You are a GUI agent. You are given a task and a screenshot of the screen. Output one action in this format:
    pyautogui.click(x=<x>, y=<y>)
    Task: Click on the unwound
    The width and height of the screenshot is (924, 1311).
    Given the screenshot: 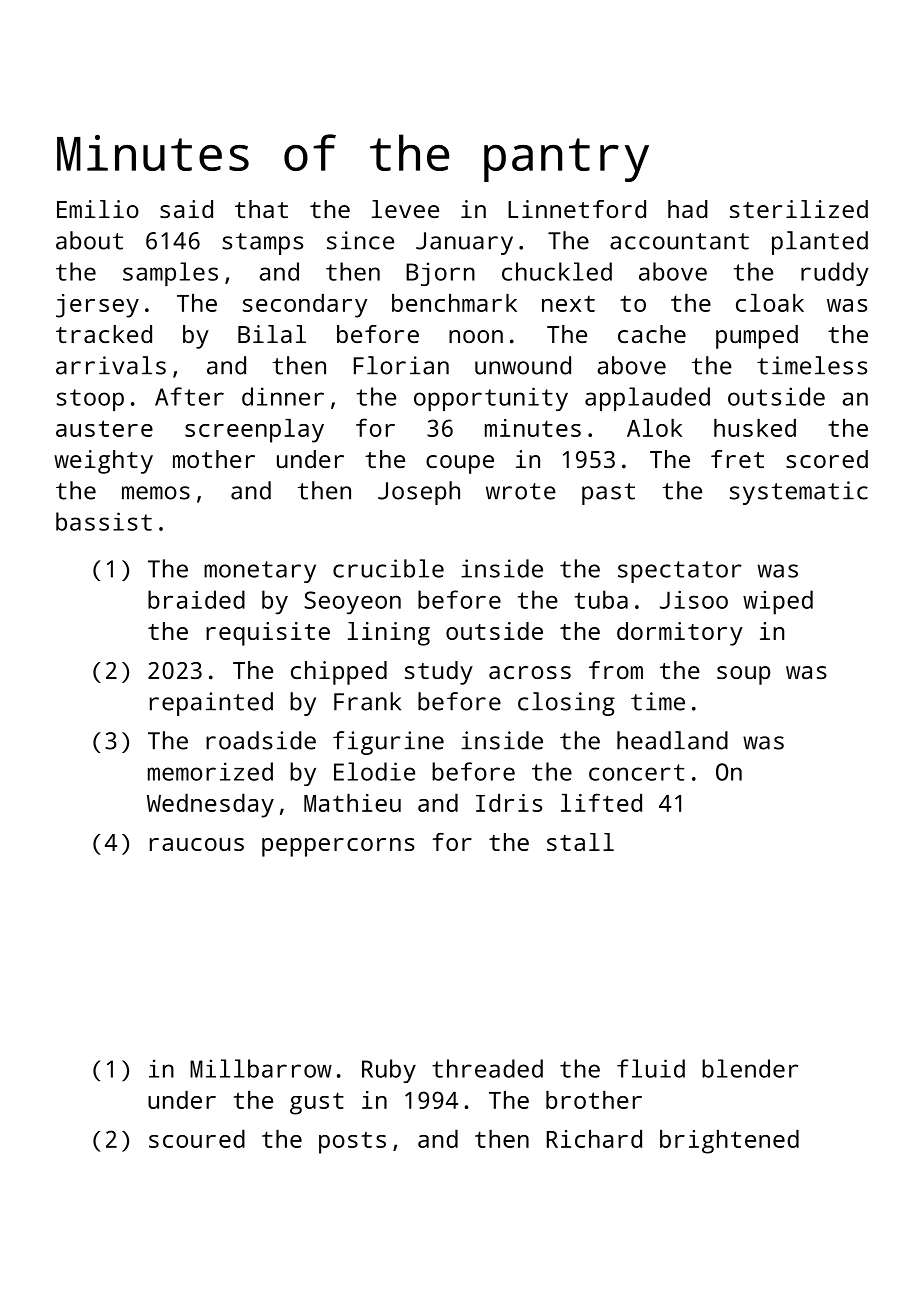 What is the action you would take?
    pyautogui.click(x=523, y=365)
